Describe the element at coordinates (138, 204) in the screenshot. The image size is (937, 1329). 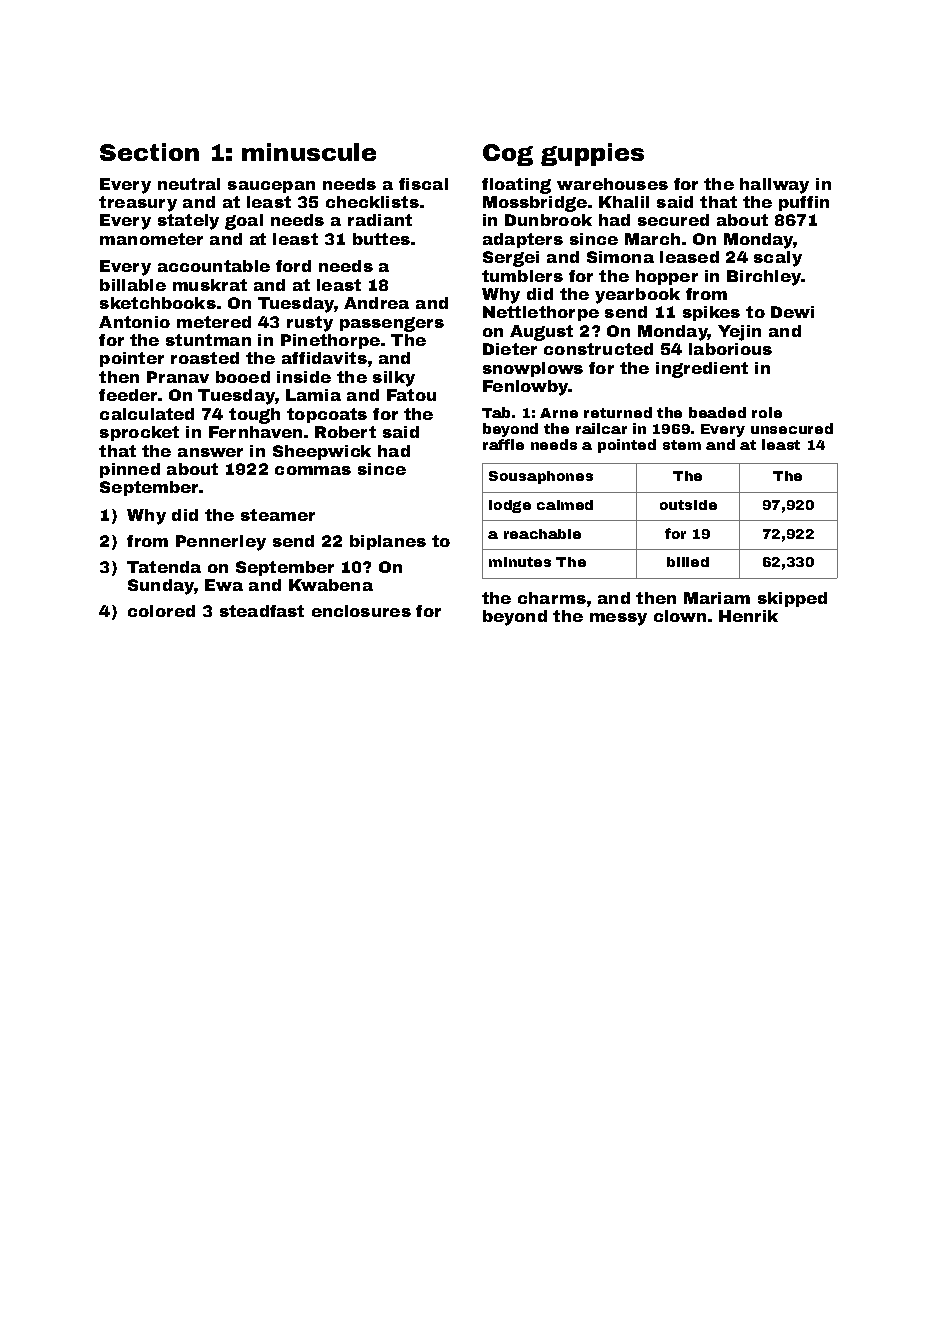
I see `treasury` at that location.
